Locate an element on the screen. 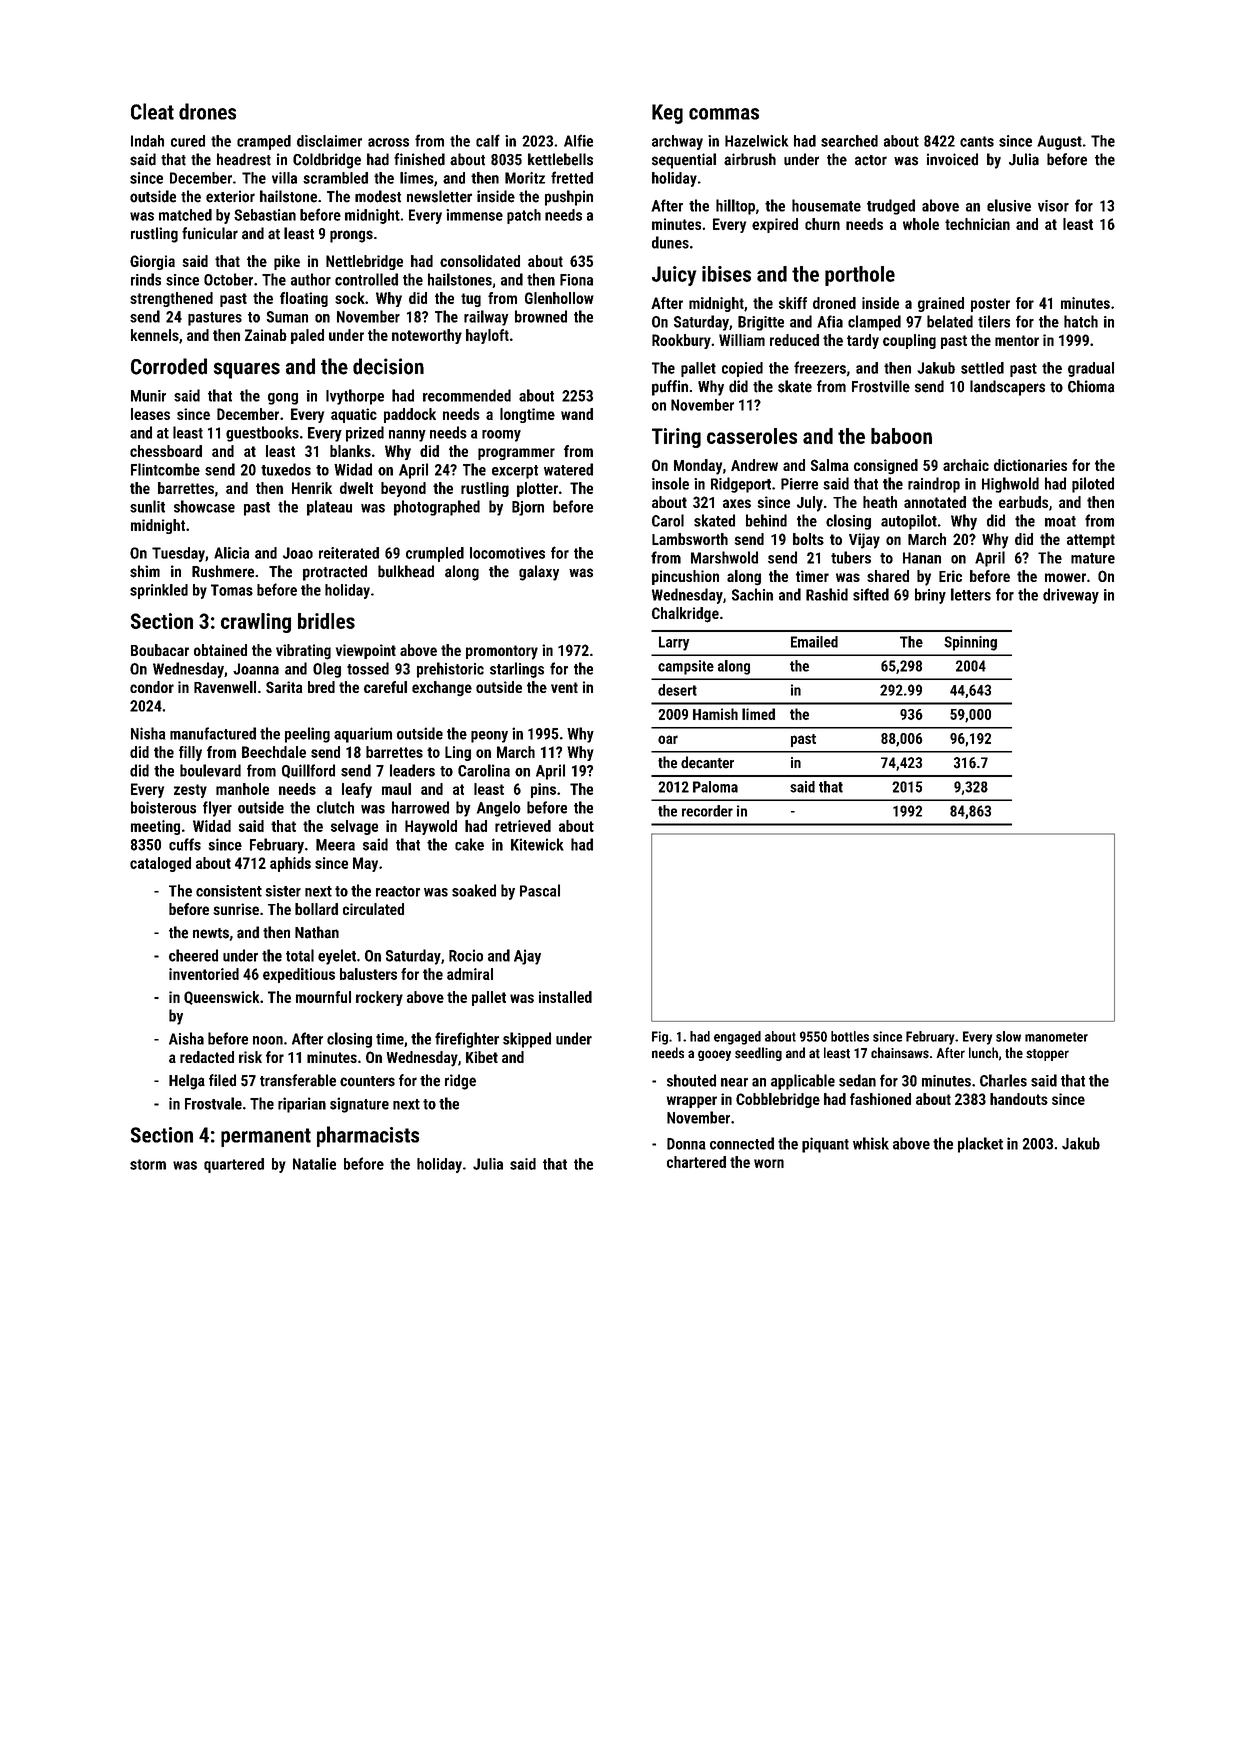 Image resolution: width=1245 pixels, height=1760 pixels. August is located at coordinates (1059, 142).
